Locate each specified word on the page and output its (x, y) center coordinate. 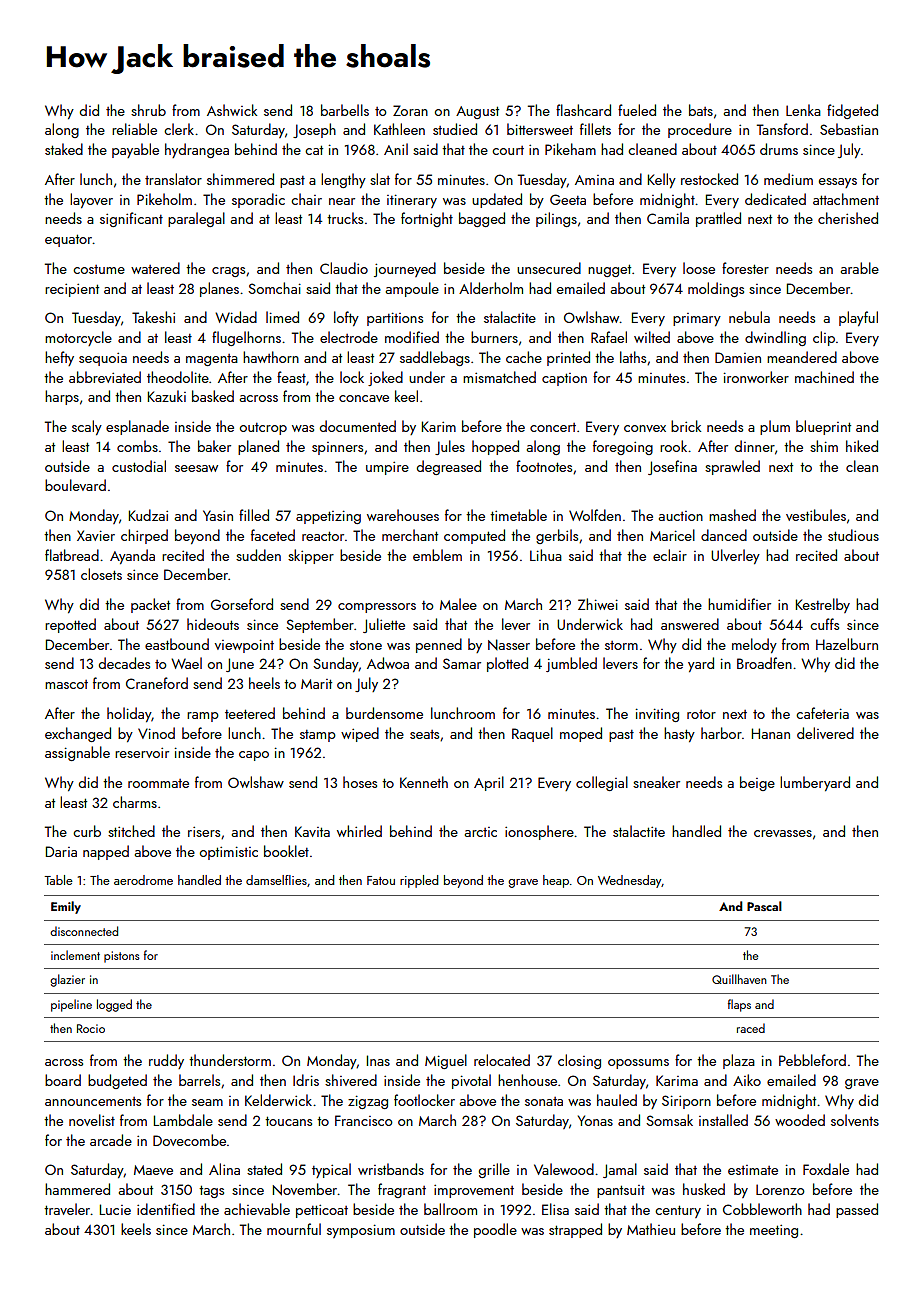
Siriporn (686, 1102)
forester (745, 268)
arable (860, 268)
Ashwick (232, 110)
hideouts (213, 624)
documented (358, 426)
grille (494, 1170)
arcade (111, 1140)
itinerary (412, 201)
